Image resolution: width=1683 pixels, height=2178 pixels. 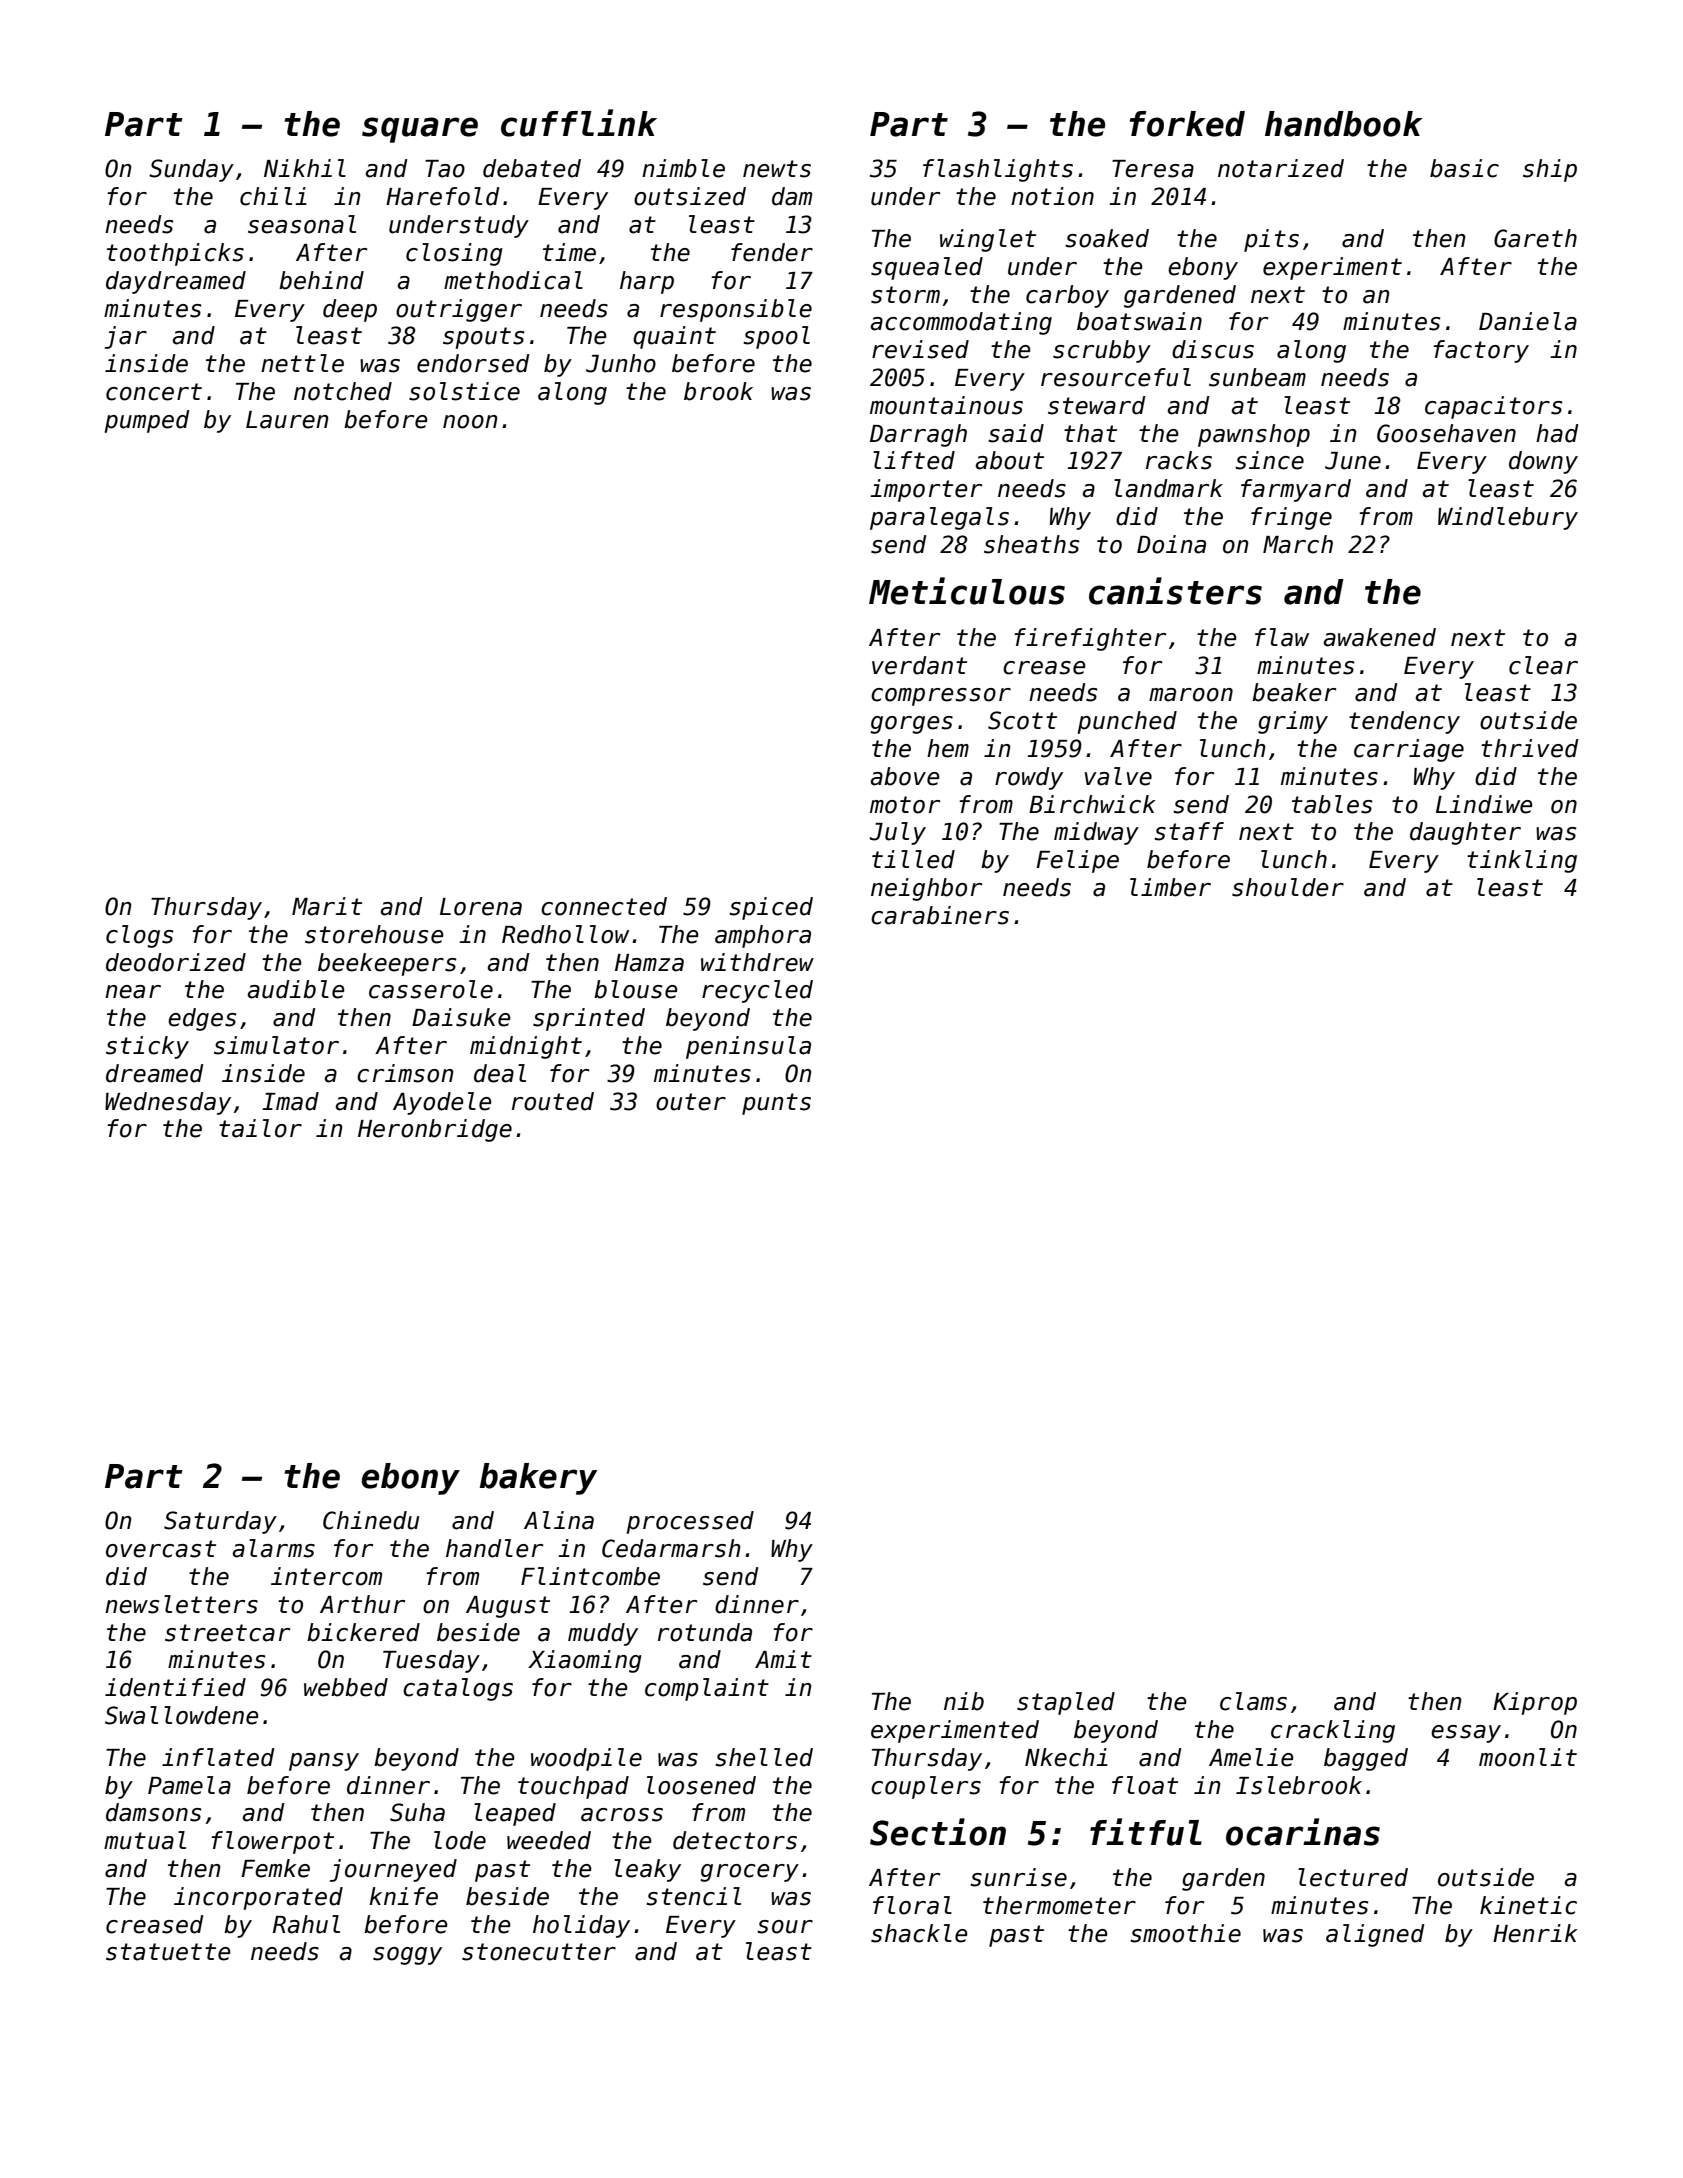 What do you see at coordinates (690, 1522) in the screenshot?
I see `processed` at bounding box center [690, 1522].
